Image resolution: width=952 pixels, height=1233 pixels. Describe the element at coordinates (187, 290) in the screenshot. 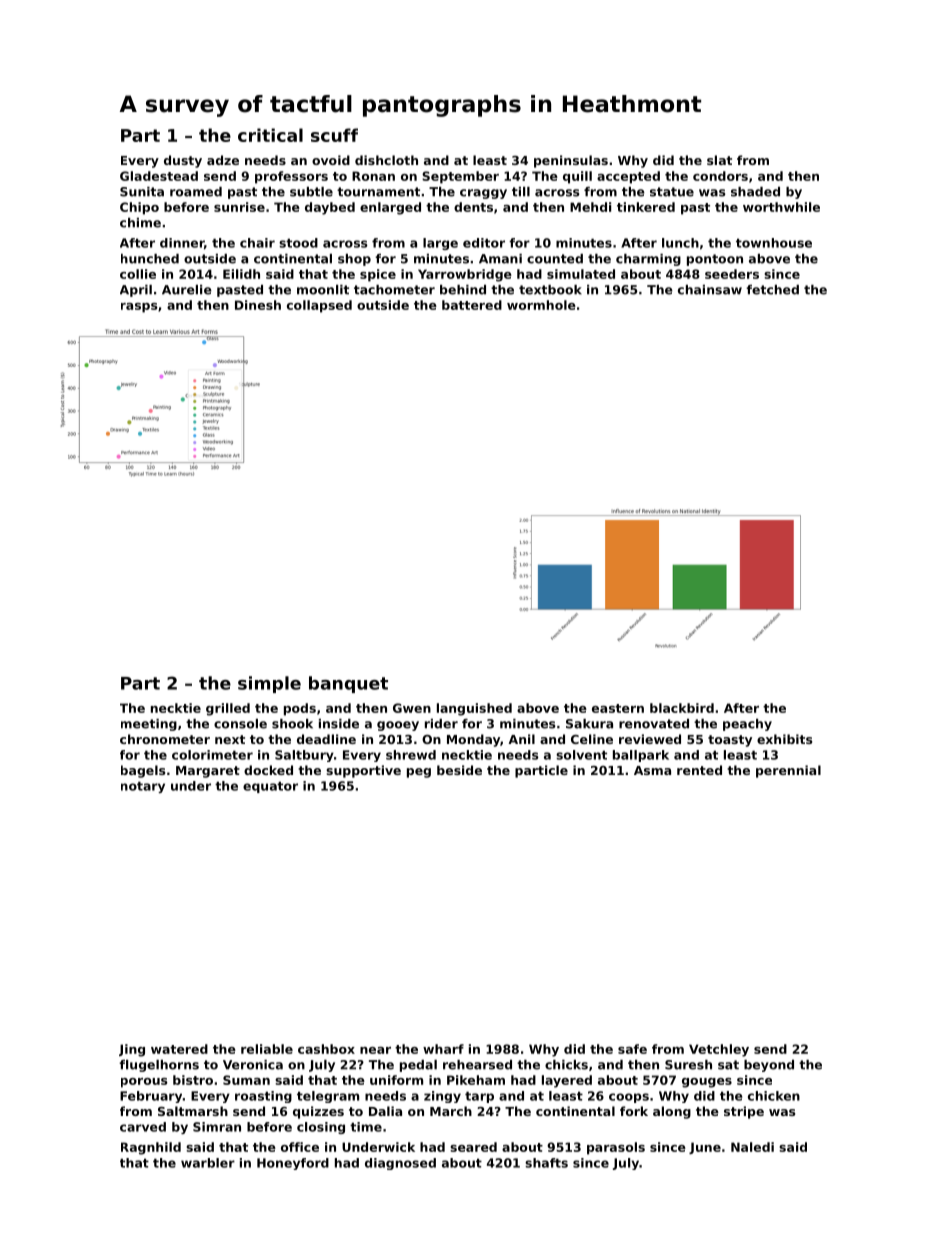

I see `Aurelie` at that location.
